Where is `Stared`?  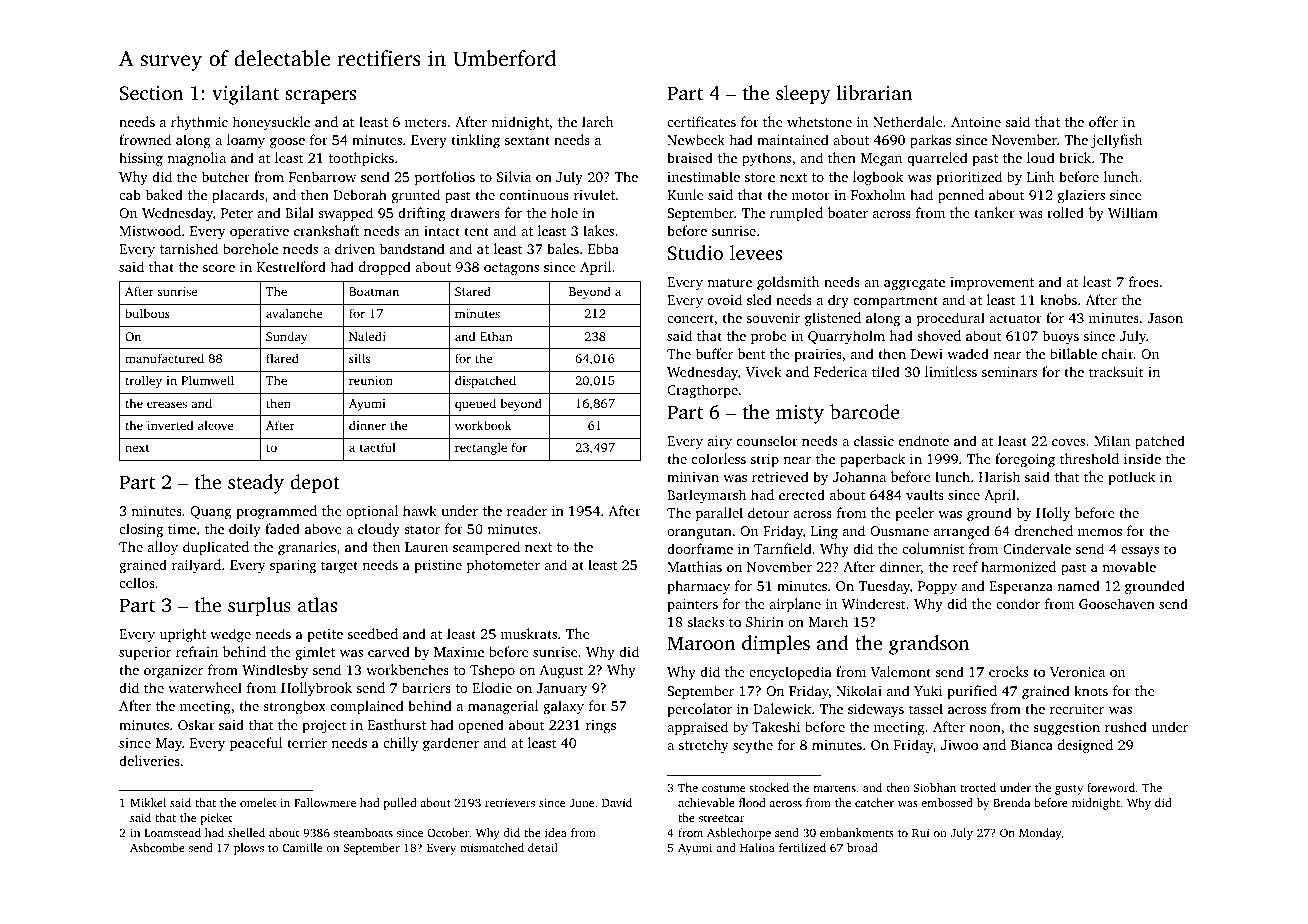
Stared is located at coordinates (473, 291).
